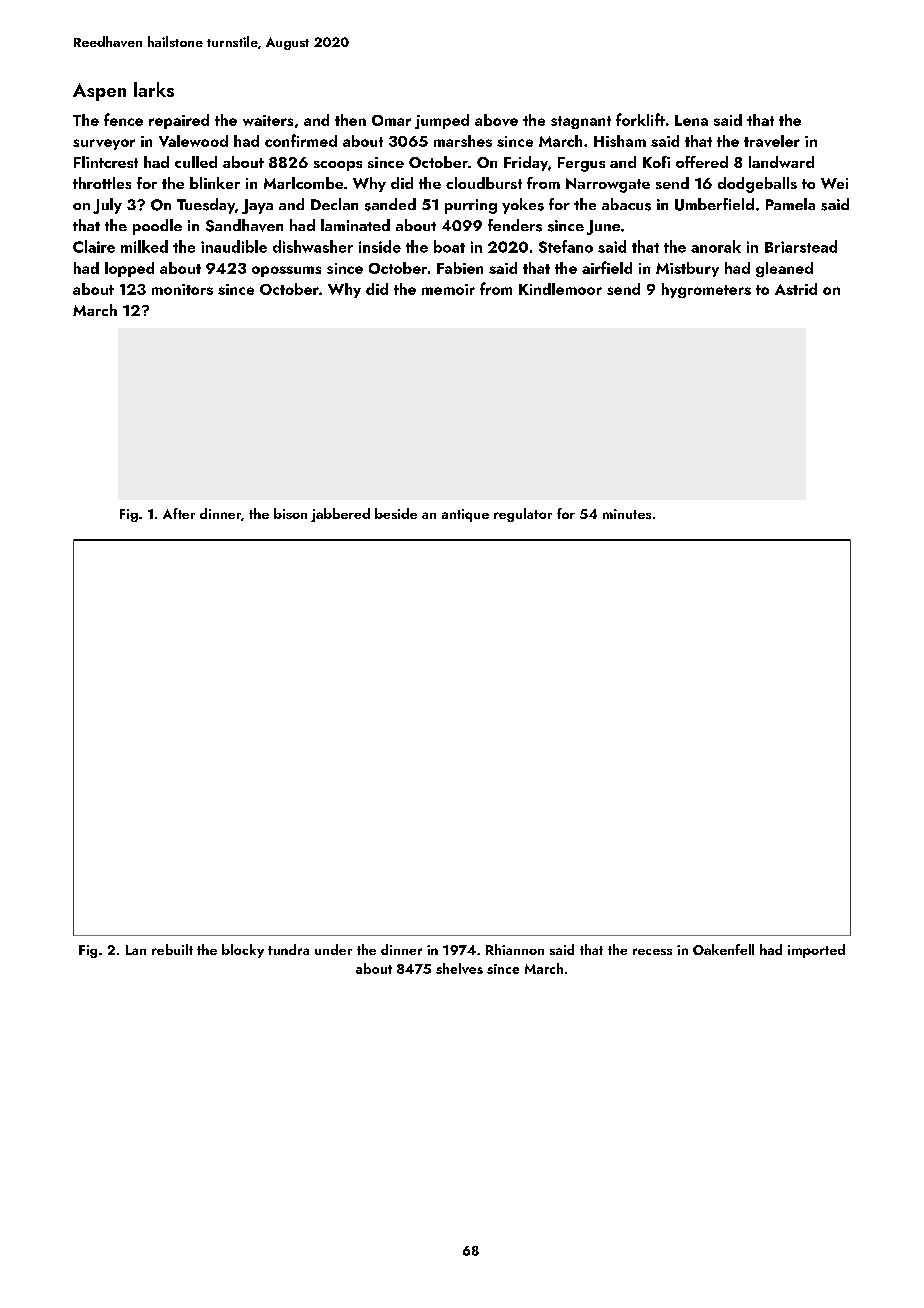  Describe the element at coordinates (465, 515) in the image. I see `antique` at that location.
